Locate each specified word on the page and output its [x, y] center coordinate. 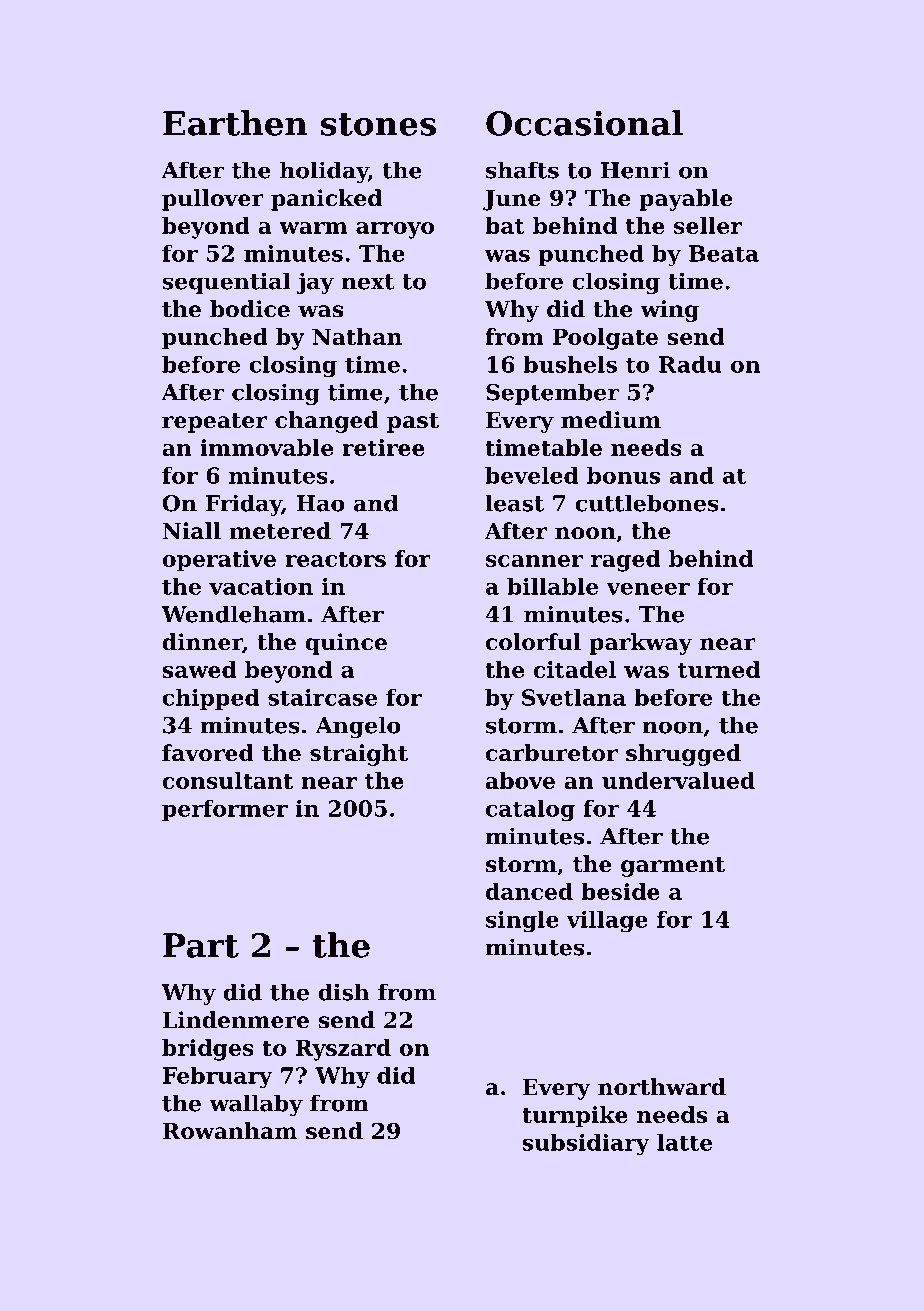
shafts [522, 170]
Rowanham [230, 1131]
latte [684, 1142]
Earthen [235, 123]
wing [669, 311]
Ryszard [343, 1050]
